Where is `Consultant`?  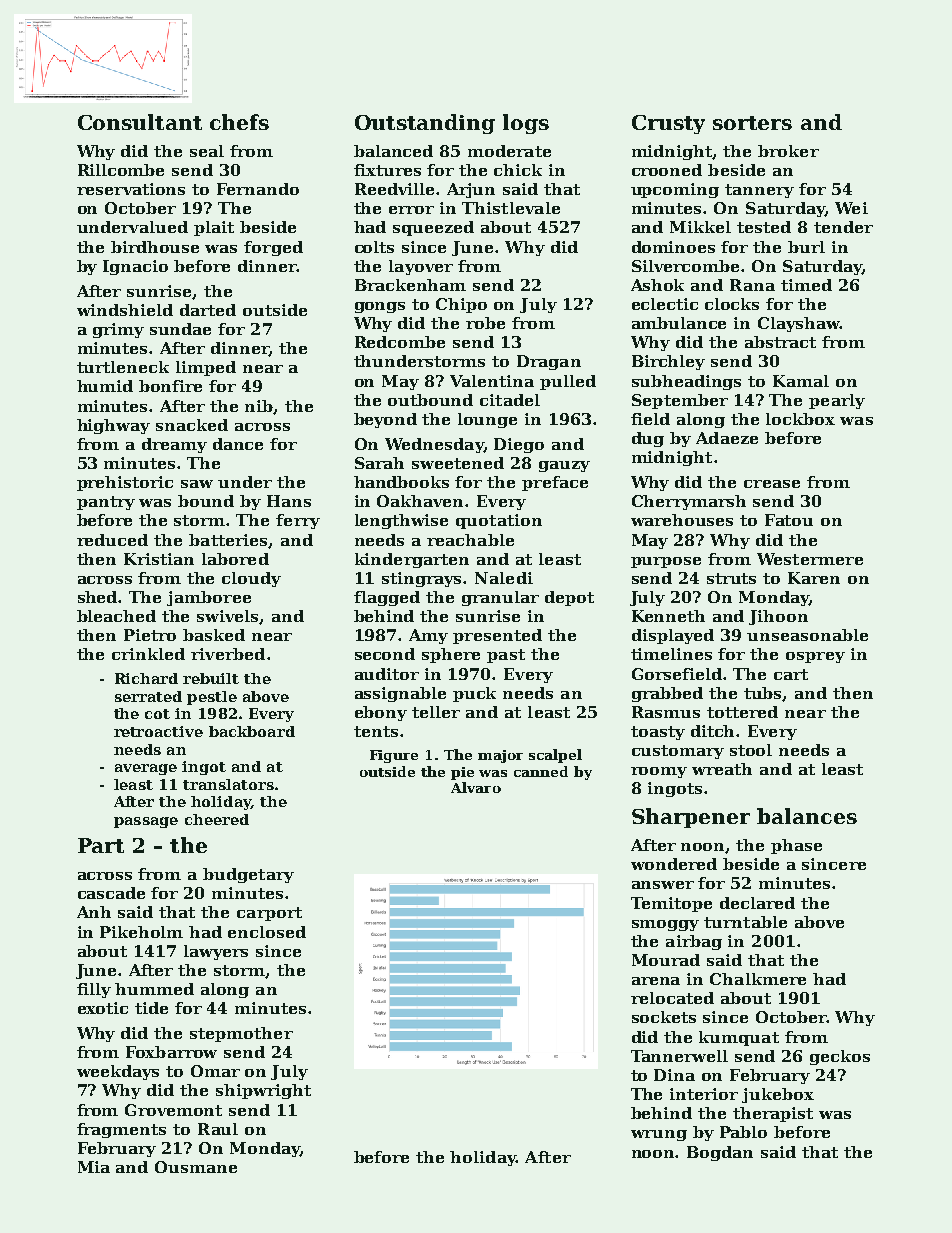
Consultant is located at coordinates (140, 122).
